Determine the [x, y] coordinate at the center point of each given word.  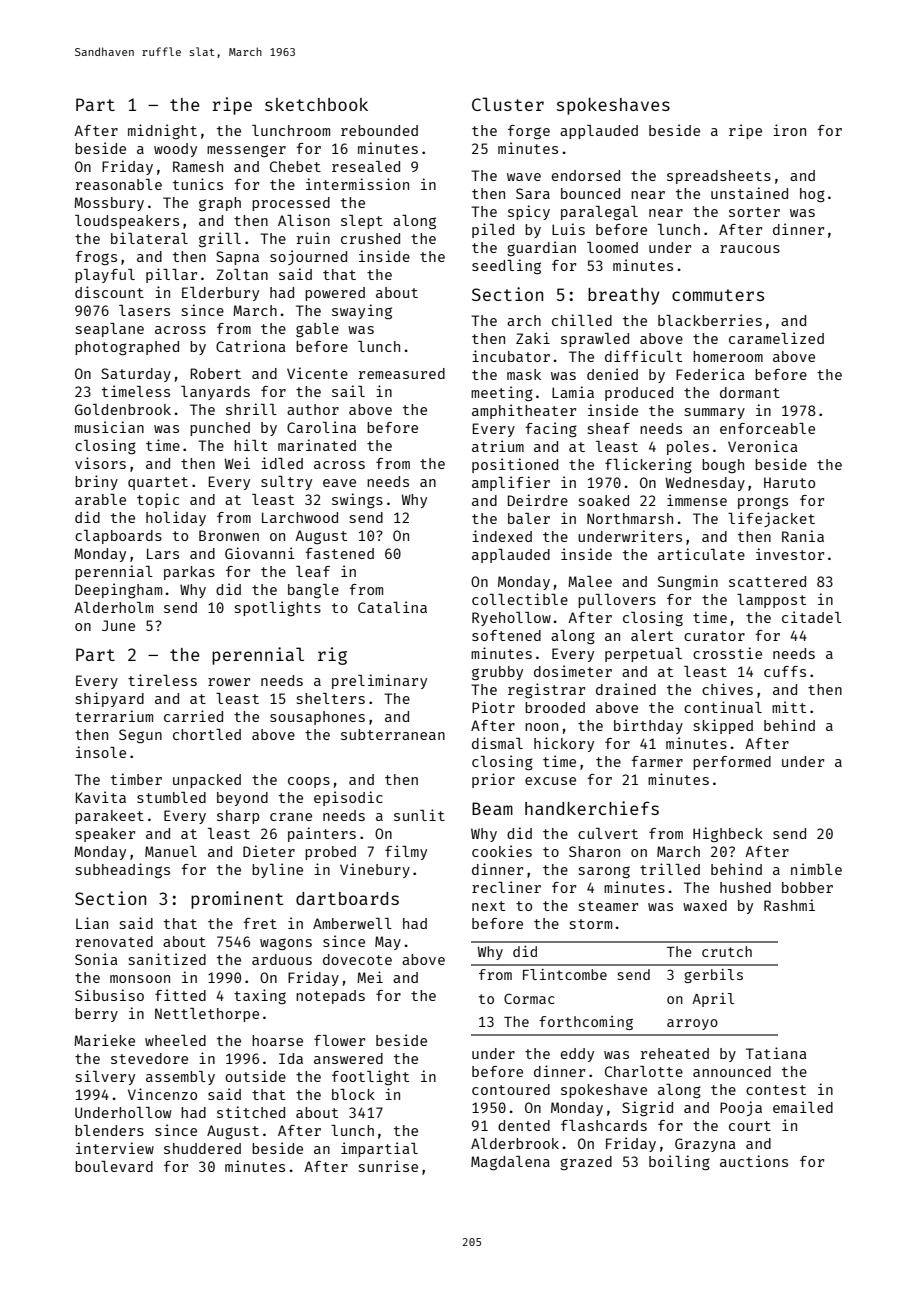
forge [529, 132]
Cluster [508, 104]
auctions [754, 1161]
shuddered [202, 1148]
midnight [162, 131]
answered [348, 1058]
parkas [189, 573]
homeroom [728, 356]
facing [551, 429]
